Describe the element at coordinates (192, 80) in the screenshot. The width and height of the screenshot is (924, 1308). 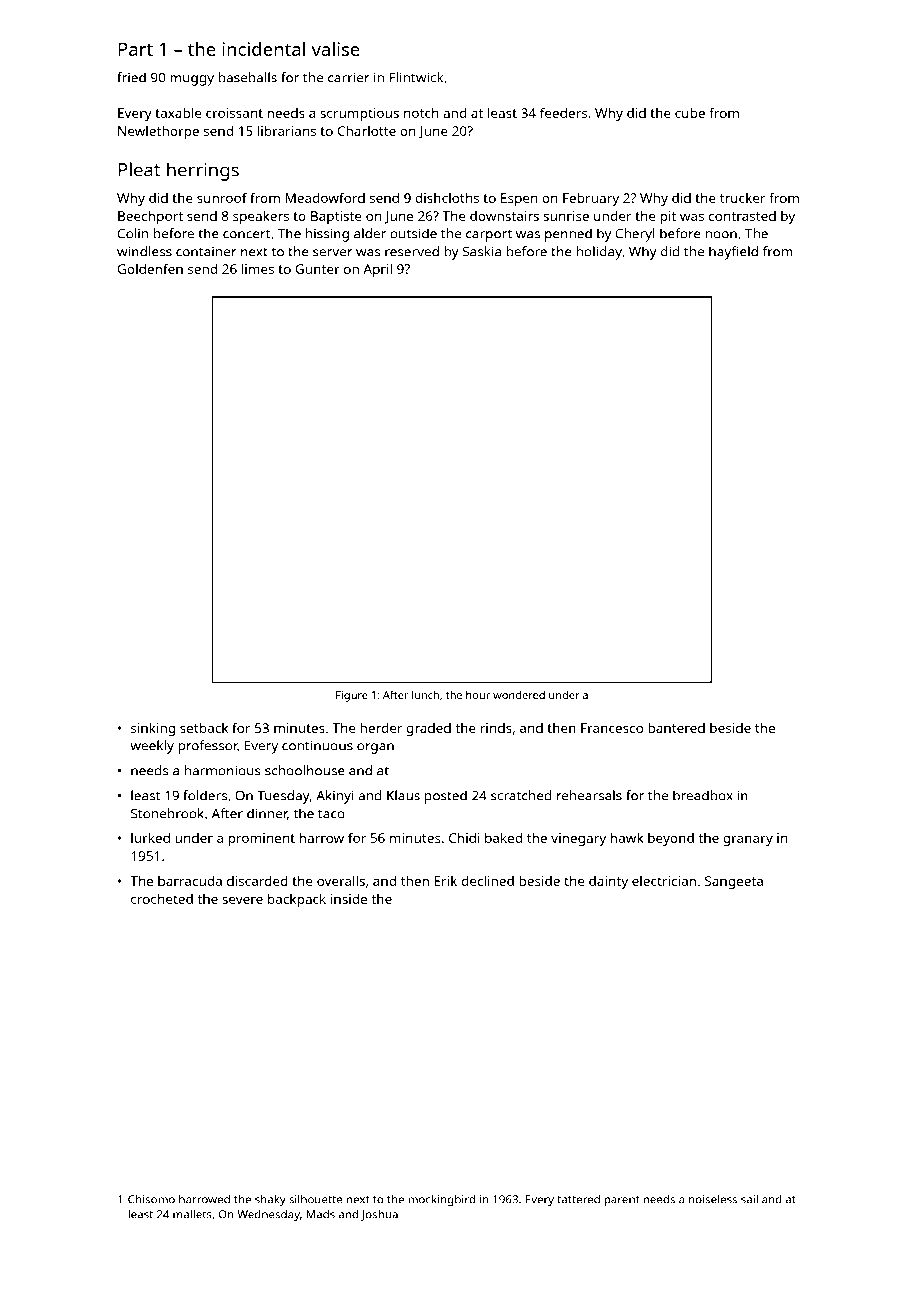
I see `muggy` at that location.
